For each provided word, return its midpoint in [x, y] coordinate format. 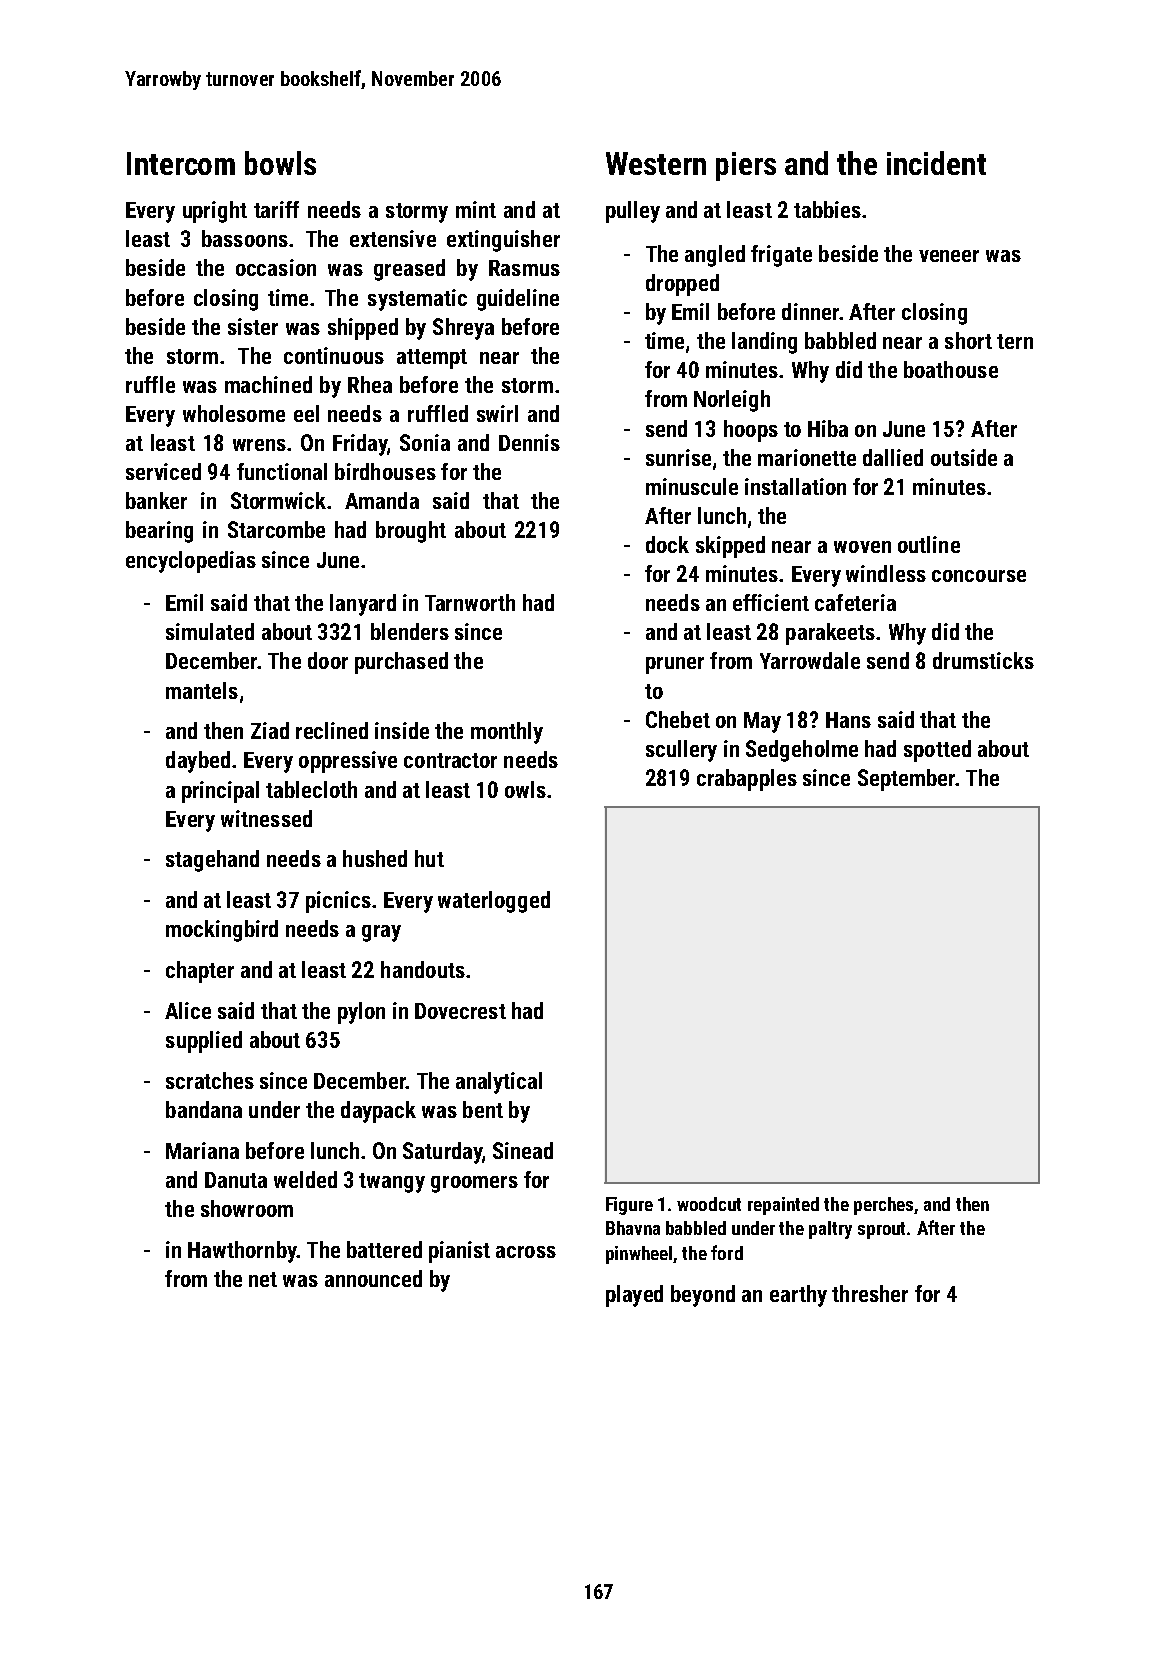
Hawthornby [242, 1252]
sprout [881, 1230]
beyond [703, 1296]
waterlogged [494, 902]
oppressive [348, 762]
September [906, 780]
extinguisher [503, 241]
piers [746, 166]
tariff [276, 209]
